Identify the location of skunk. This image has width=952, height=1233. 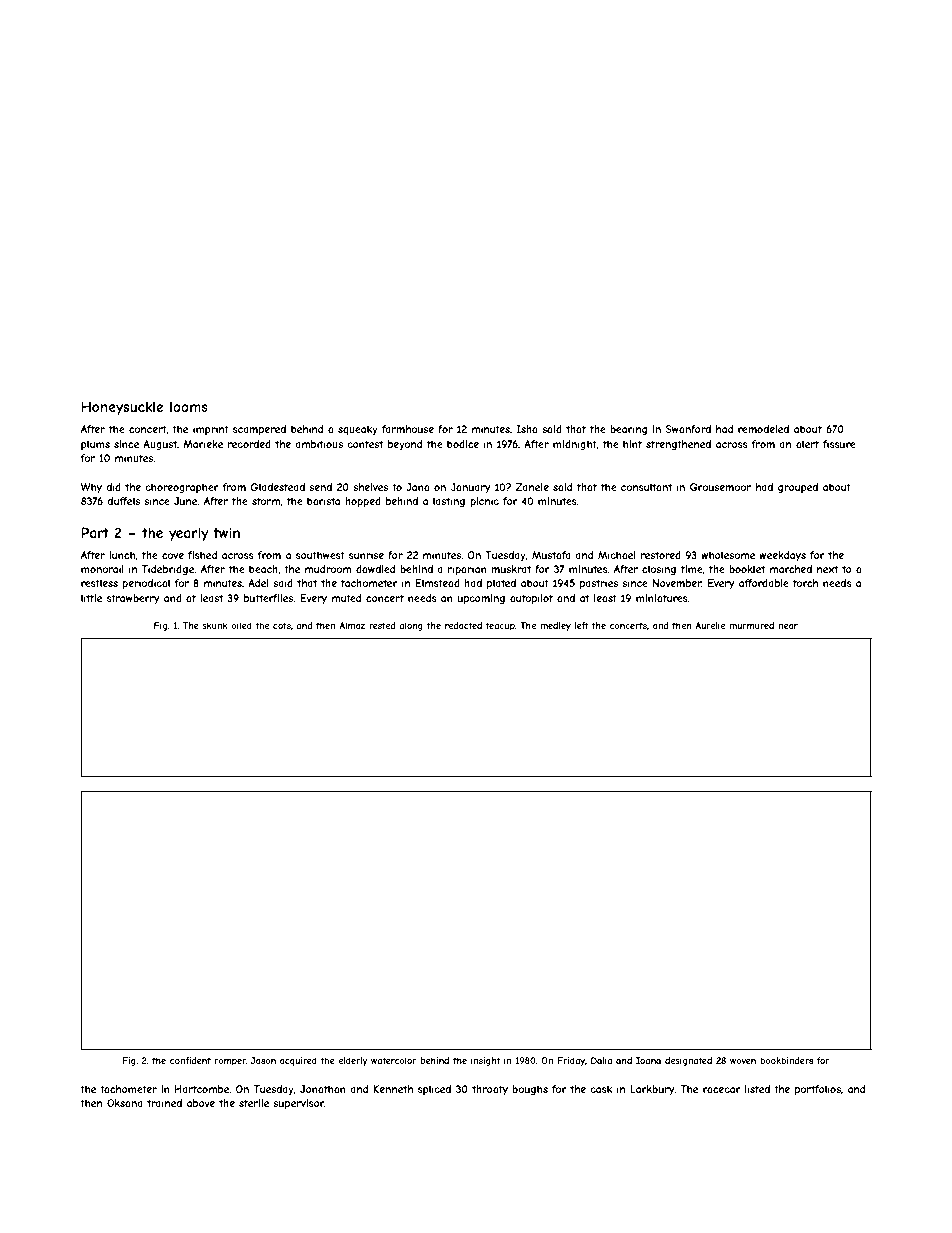
(215, 625).
